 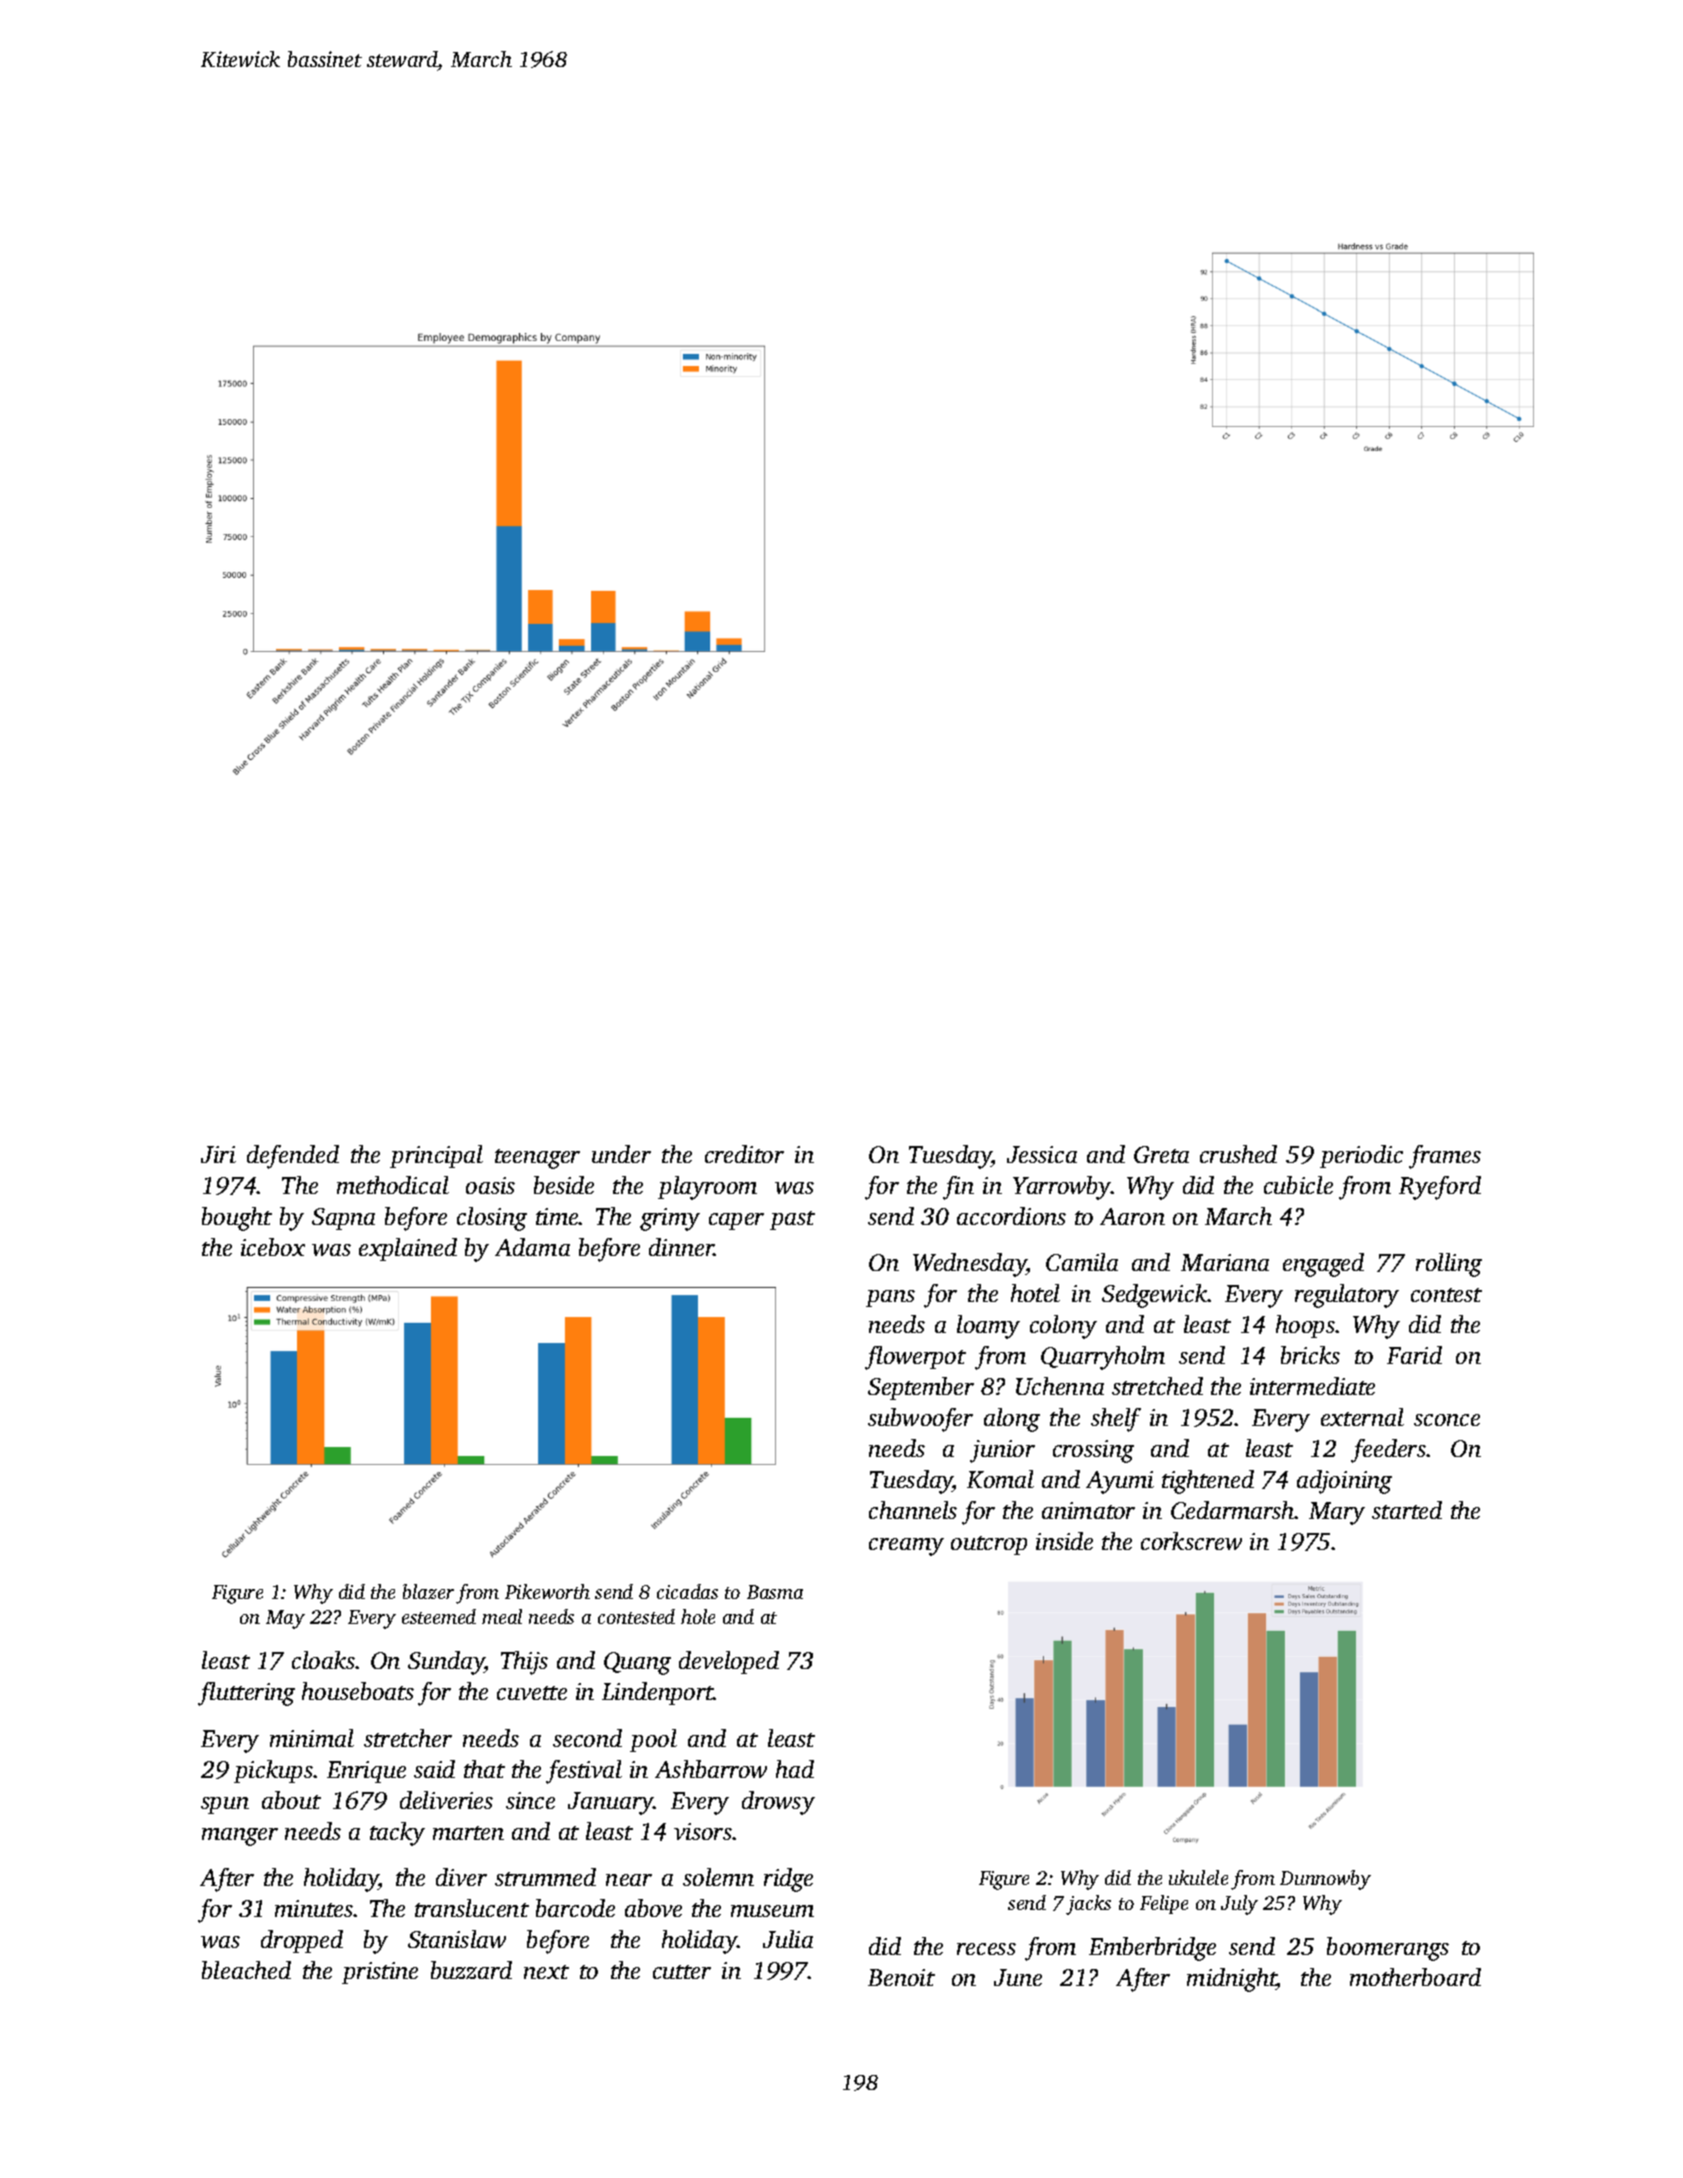 I want to click on outcrop, so click(x=989, y=1545).
